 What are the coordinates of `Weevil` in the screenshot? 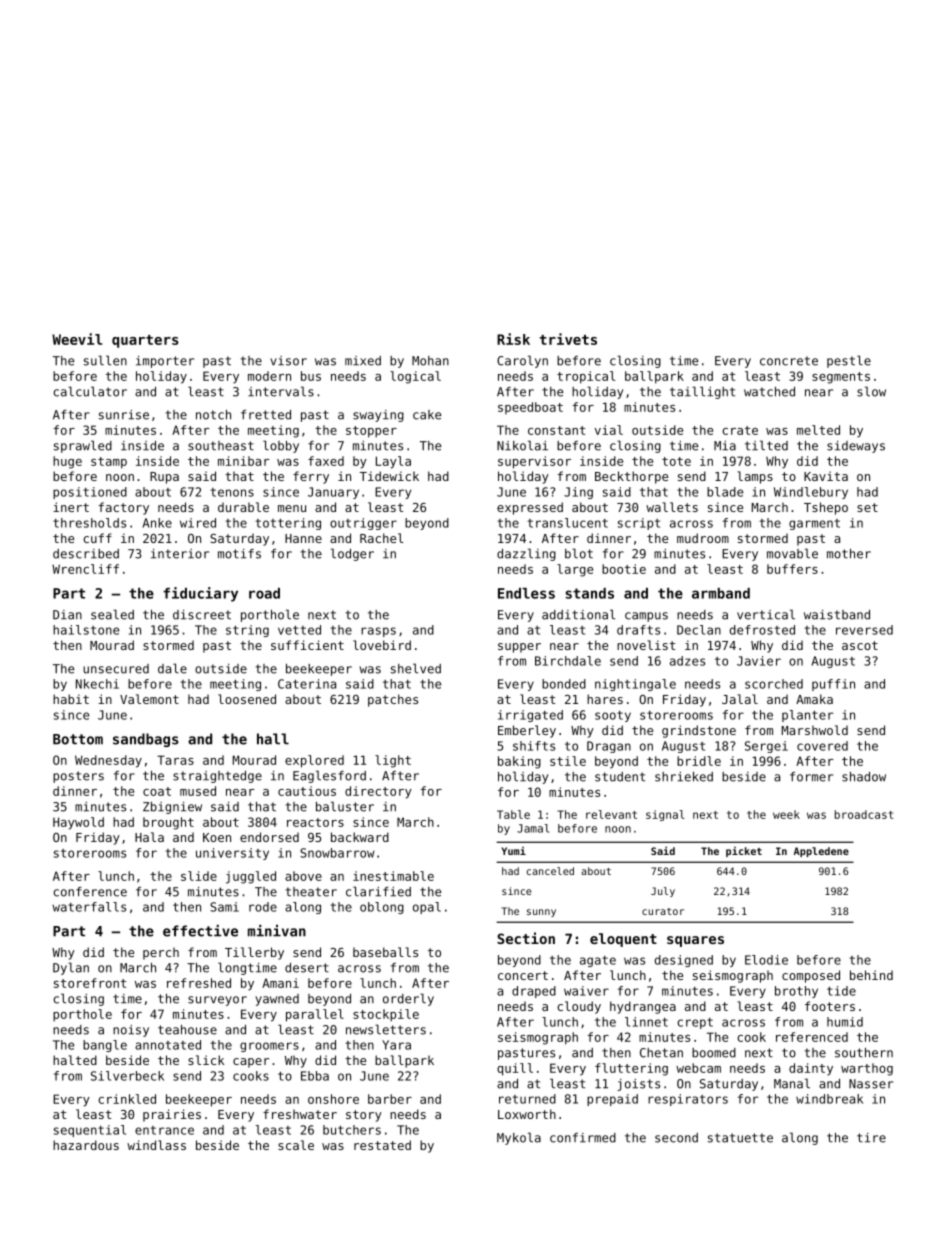 It's located at (77, 339).
